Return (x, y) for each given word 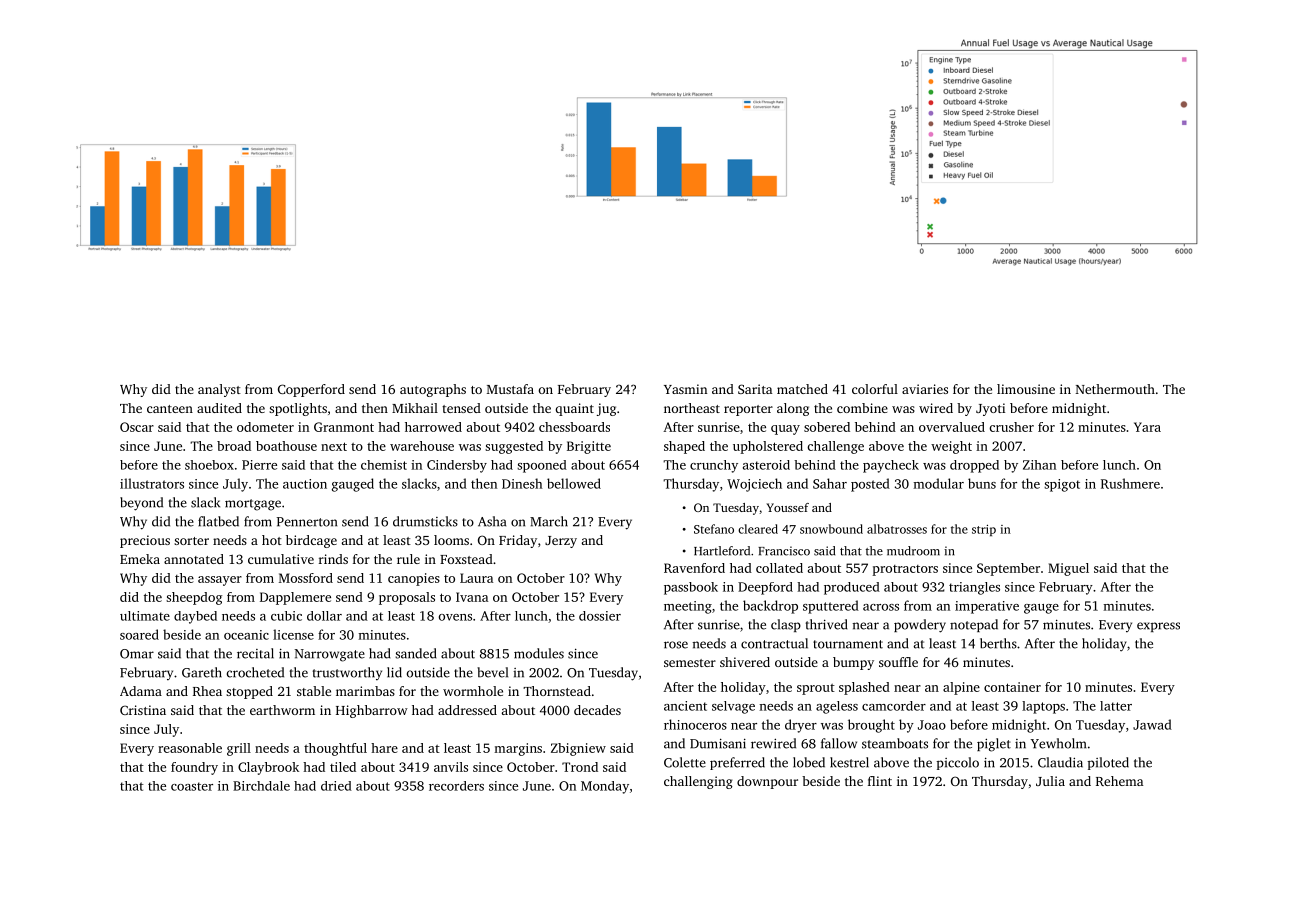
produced (852, 588)
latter (1116, 706)
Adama (141, 691)
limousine (1026, 389)
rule (408, 559)
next (334, 446)
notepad (974, 625)
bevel (492, 672)
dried (336, 786)
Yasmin (685, 389)
